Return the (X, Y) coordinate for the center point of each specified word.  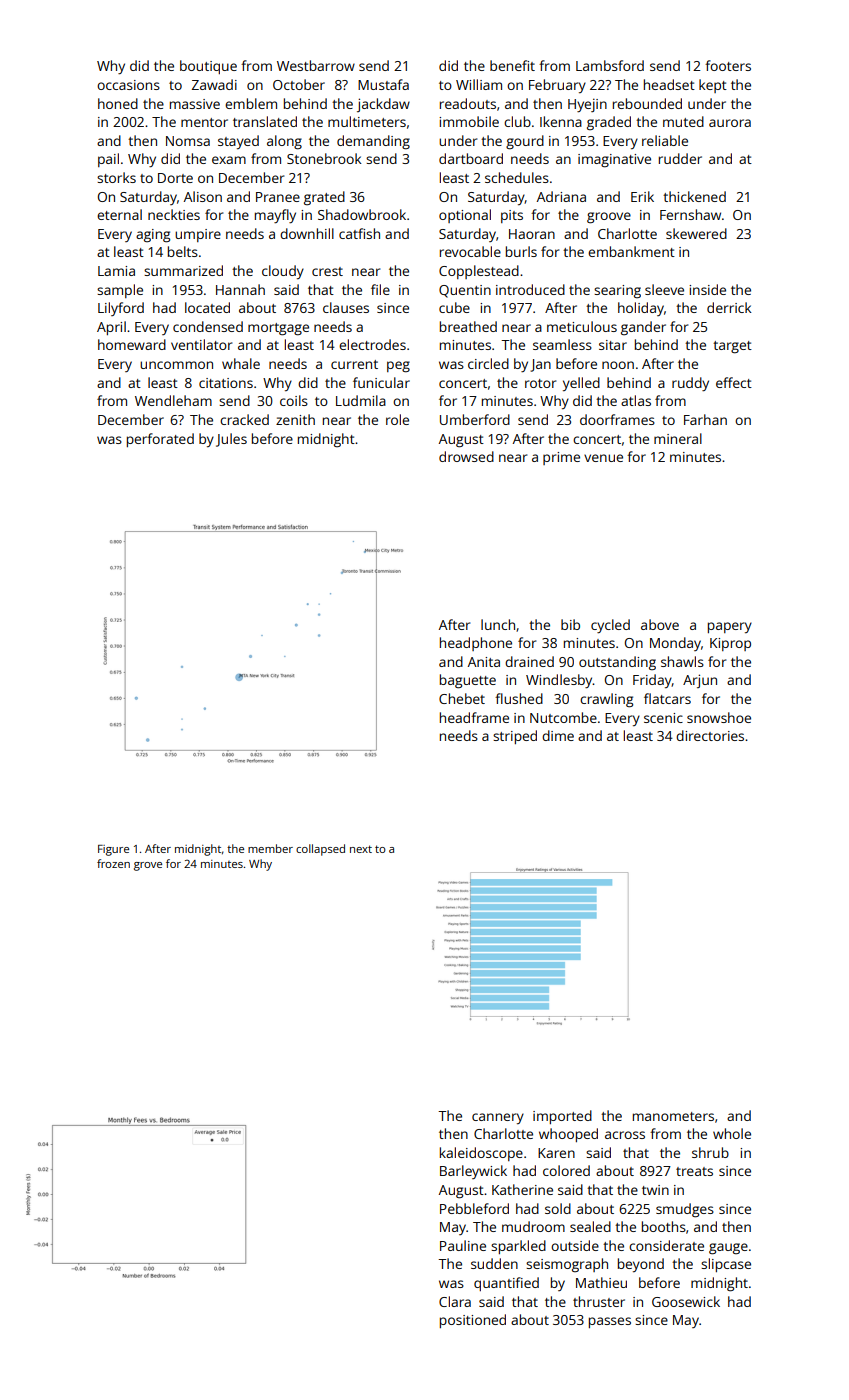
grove (148, 866)
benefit (512, 65)
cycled (610, 626)
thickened (694, 196)
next (361, 849)
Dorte (175, 178)
